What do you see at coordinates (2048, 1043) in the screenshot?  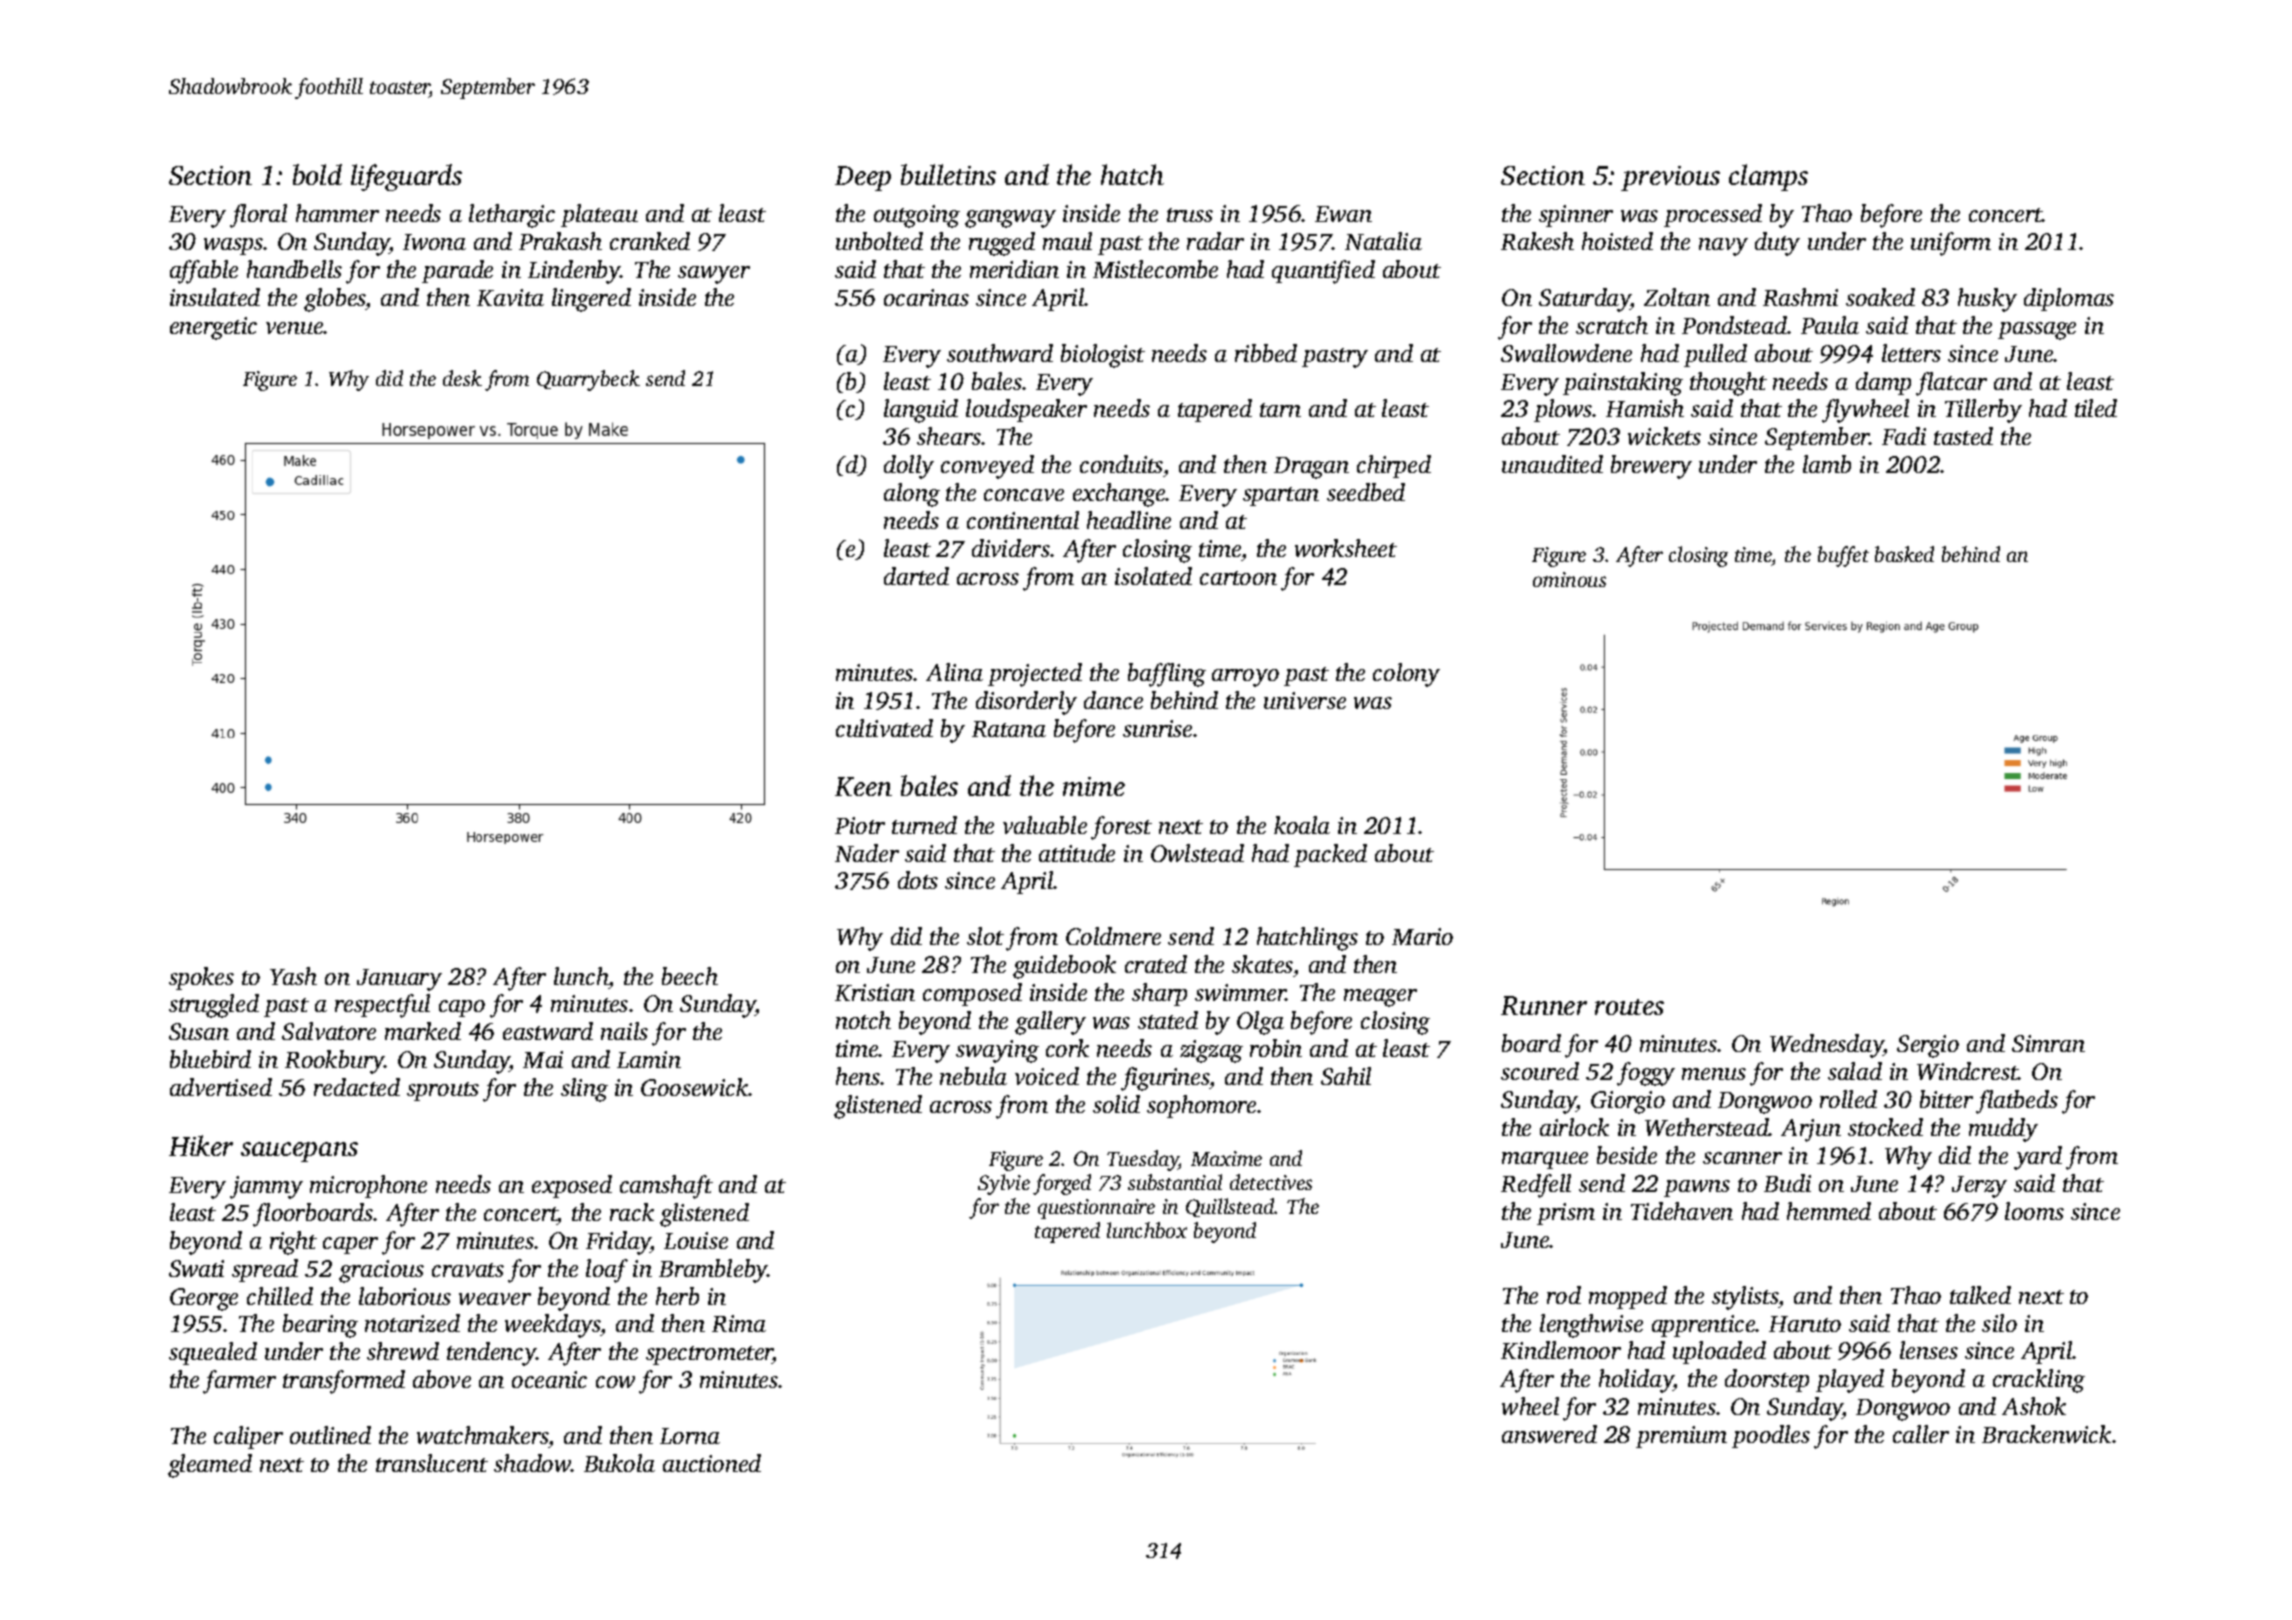 I see `Simran` at bounding box center [2048, 1043].
